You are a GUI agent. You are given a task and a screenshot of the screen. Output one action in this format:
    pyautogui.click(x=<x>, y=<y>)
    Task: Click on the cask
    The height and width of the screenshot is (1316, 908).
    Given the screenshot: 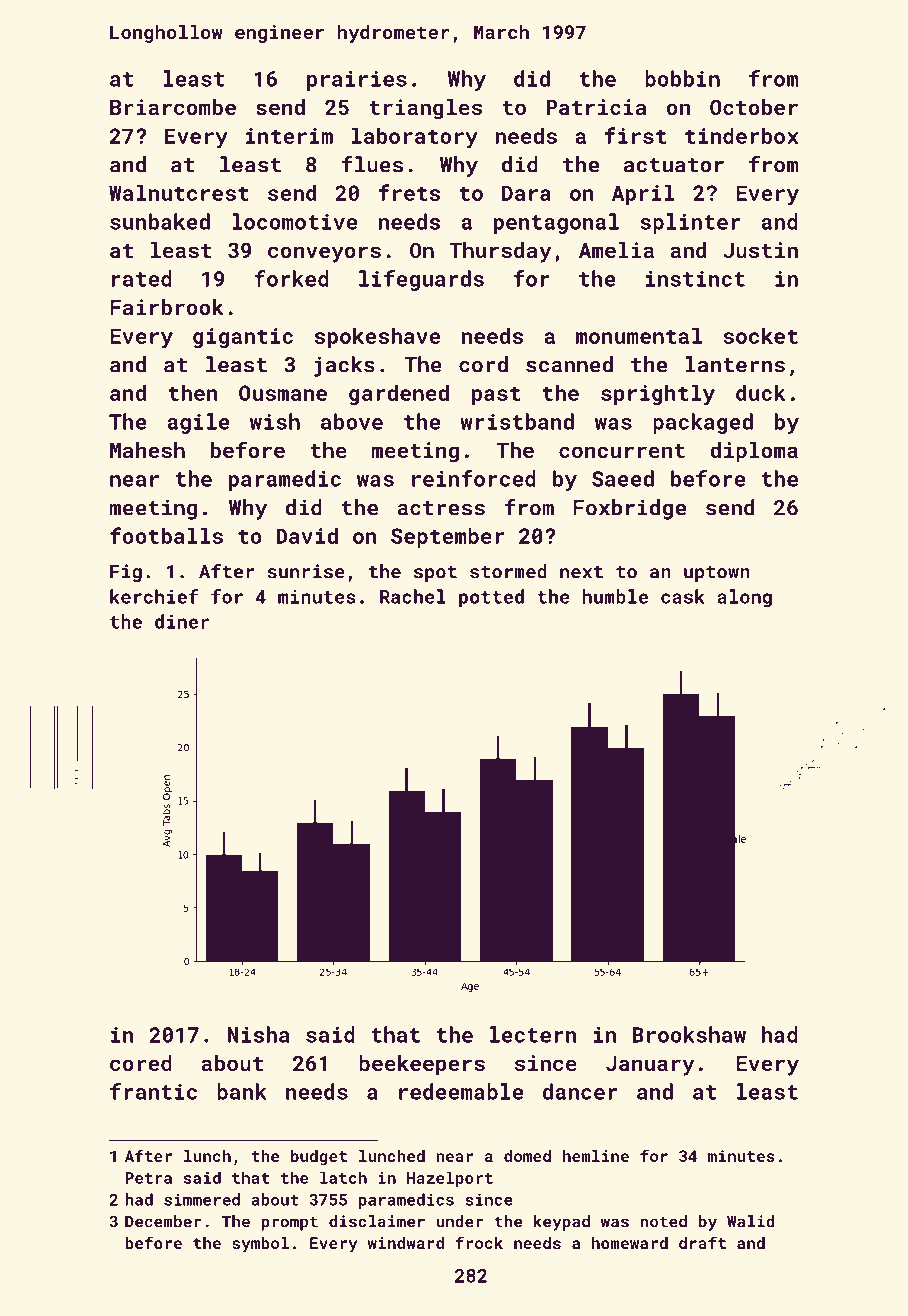 What is the action you would take?
    pyautogui.click(x=683, y=596)
